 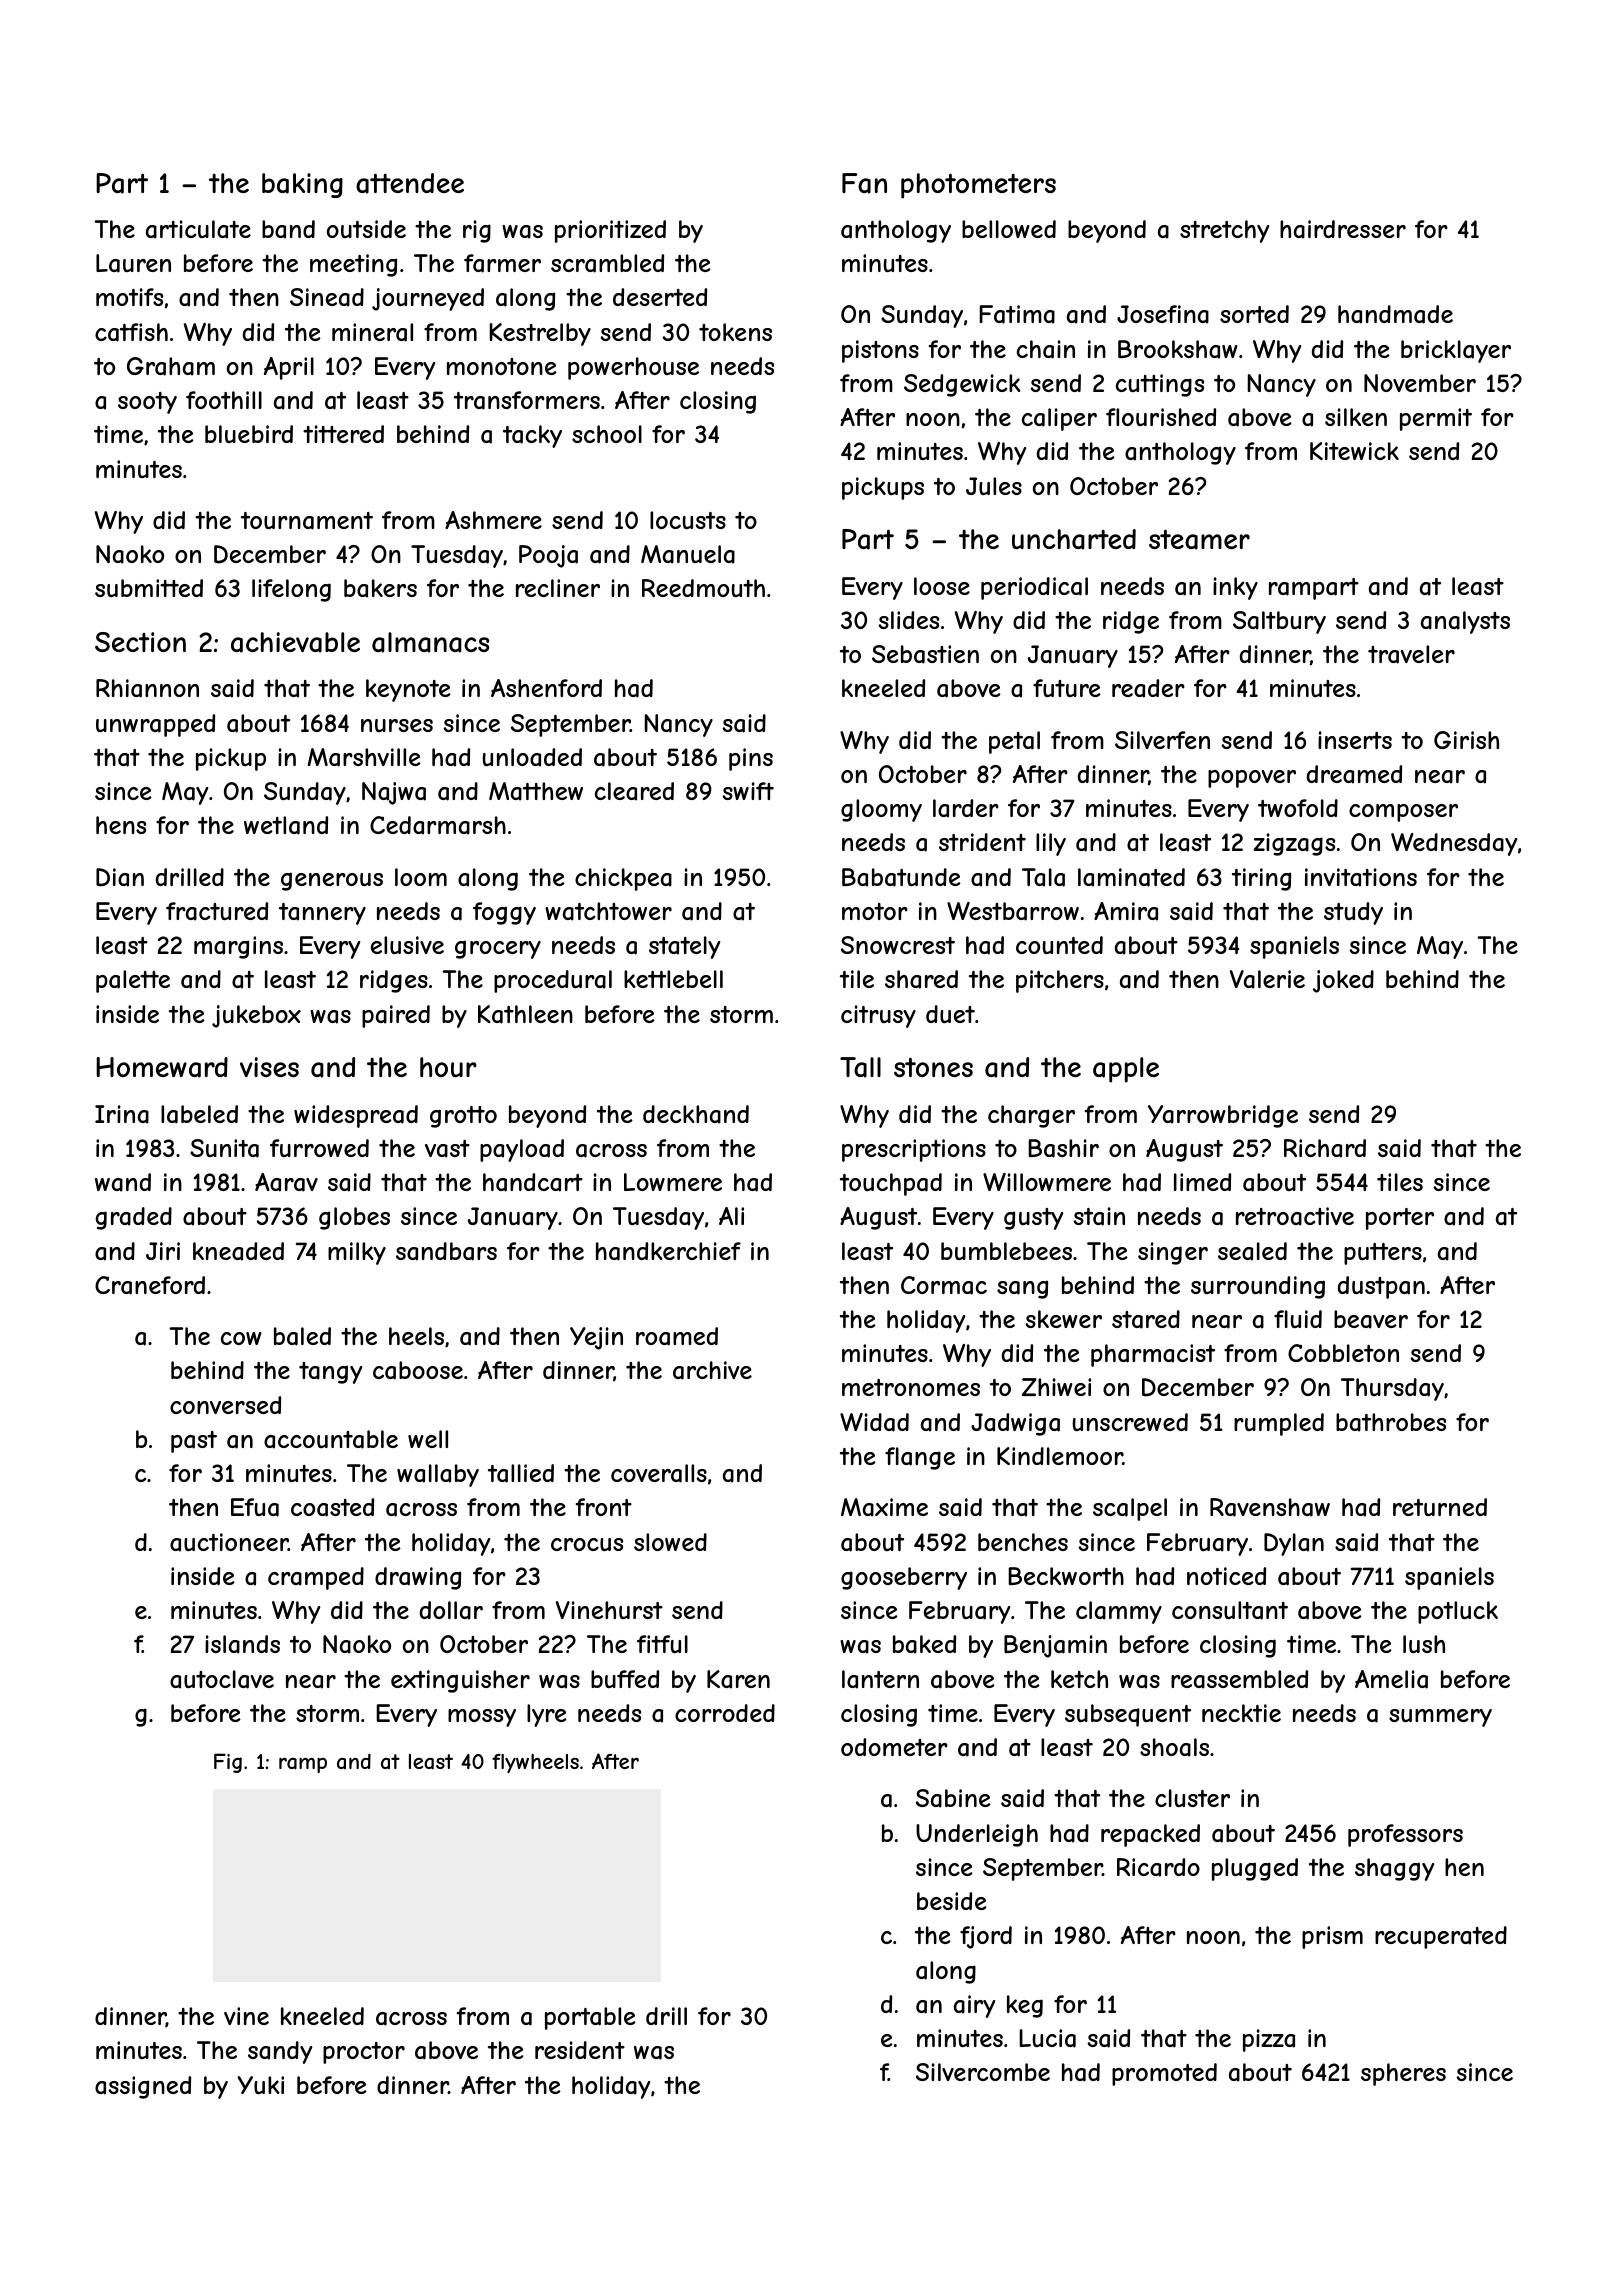 What do you see at coordinates (1391, 1679) in the document?
I see `Amelia` at bounding box center [1391, 1679].
